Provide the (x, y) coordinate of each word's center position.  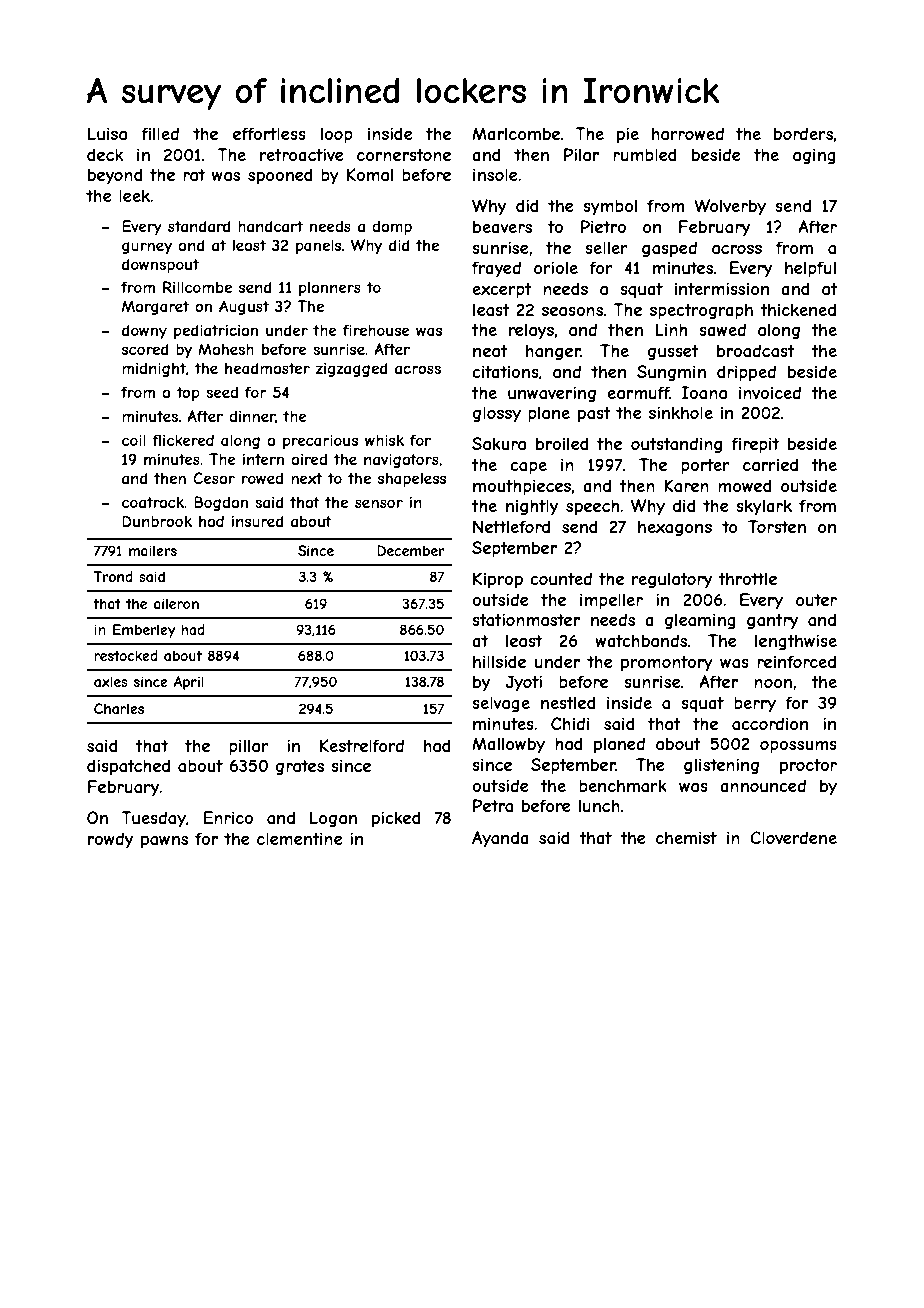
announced (763, 785)
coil (134, 440)
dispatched (128, 767)
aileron (176, 603)
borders (803, 133)
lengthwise (796, 642)
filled (160, 133)
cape (528, 468)
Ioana (704, 392)
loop (337, 135)
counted (561, 578)
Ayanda (500, 839)
